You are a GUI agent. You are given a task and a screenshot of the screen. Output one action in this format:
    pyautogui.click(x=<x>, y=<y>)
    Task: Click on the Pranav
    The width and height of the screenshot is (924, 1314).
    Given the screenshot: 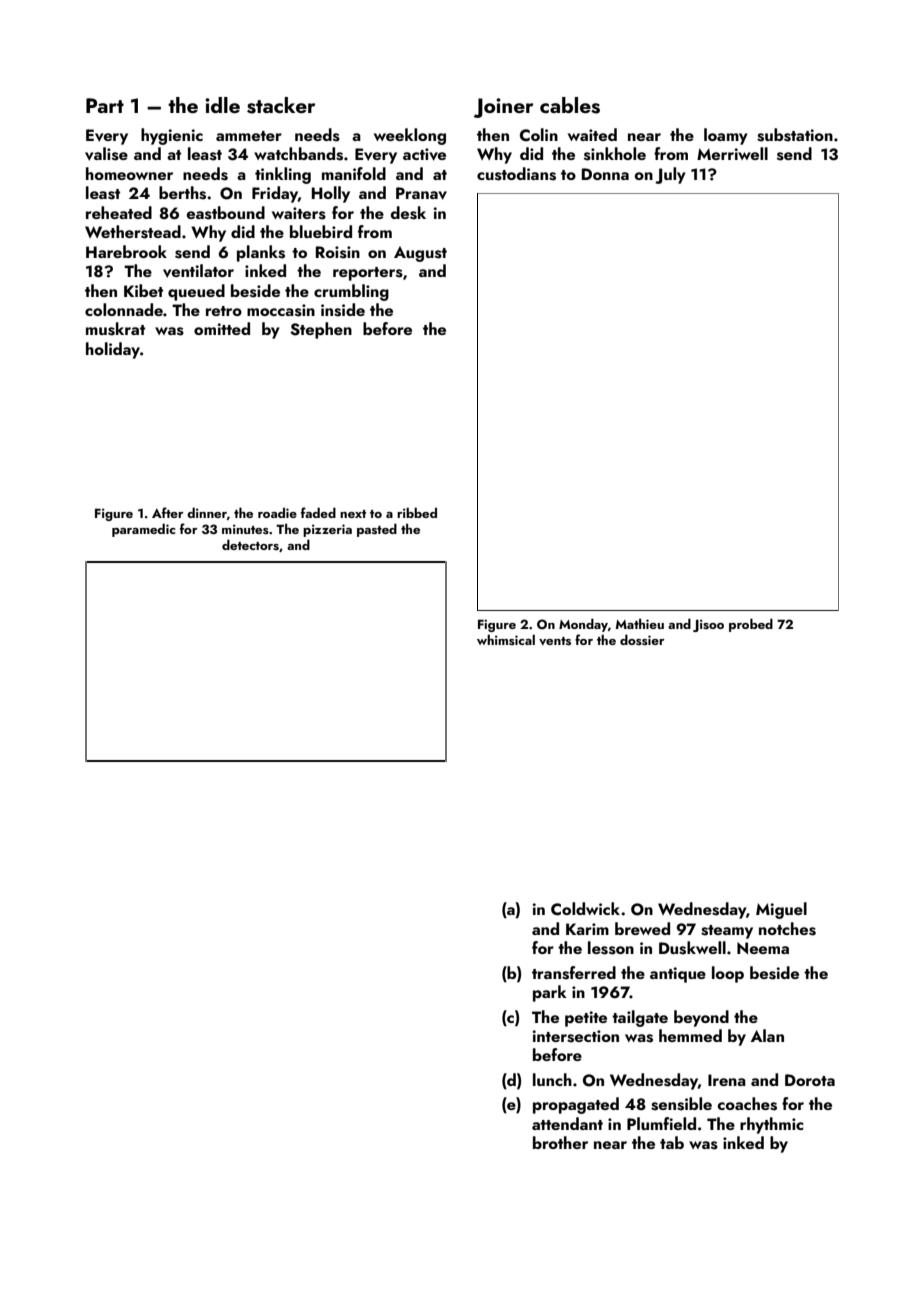 What is the action you would take?
    pyautogui.click(x=421, y=193)
